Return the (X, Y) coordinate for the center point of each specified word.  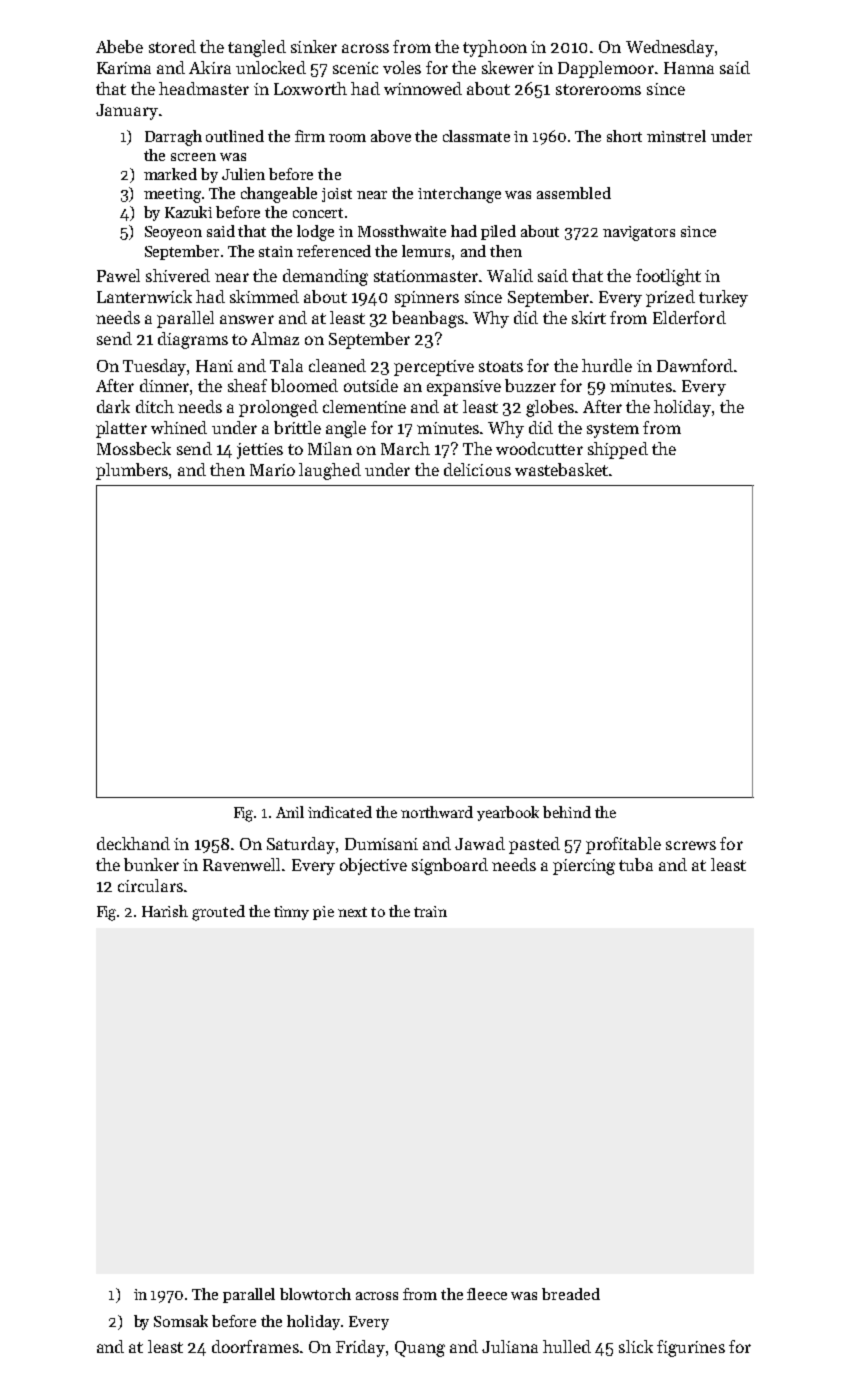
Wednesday (670, 48)
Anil (290, 812)
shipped (618, 450)
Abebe (119, 46)
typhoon (495, 48)
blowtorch (315, 1294)
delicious (477, 469)
